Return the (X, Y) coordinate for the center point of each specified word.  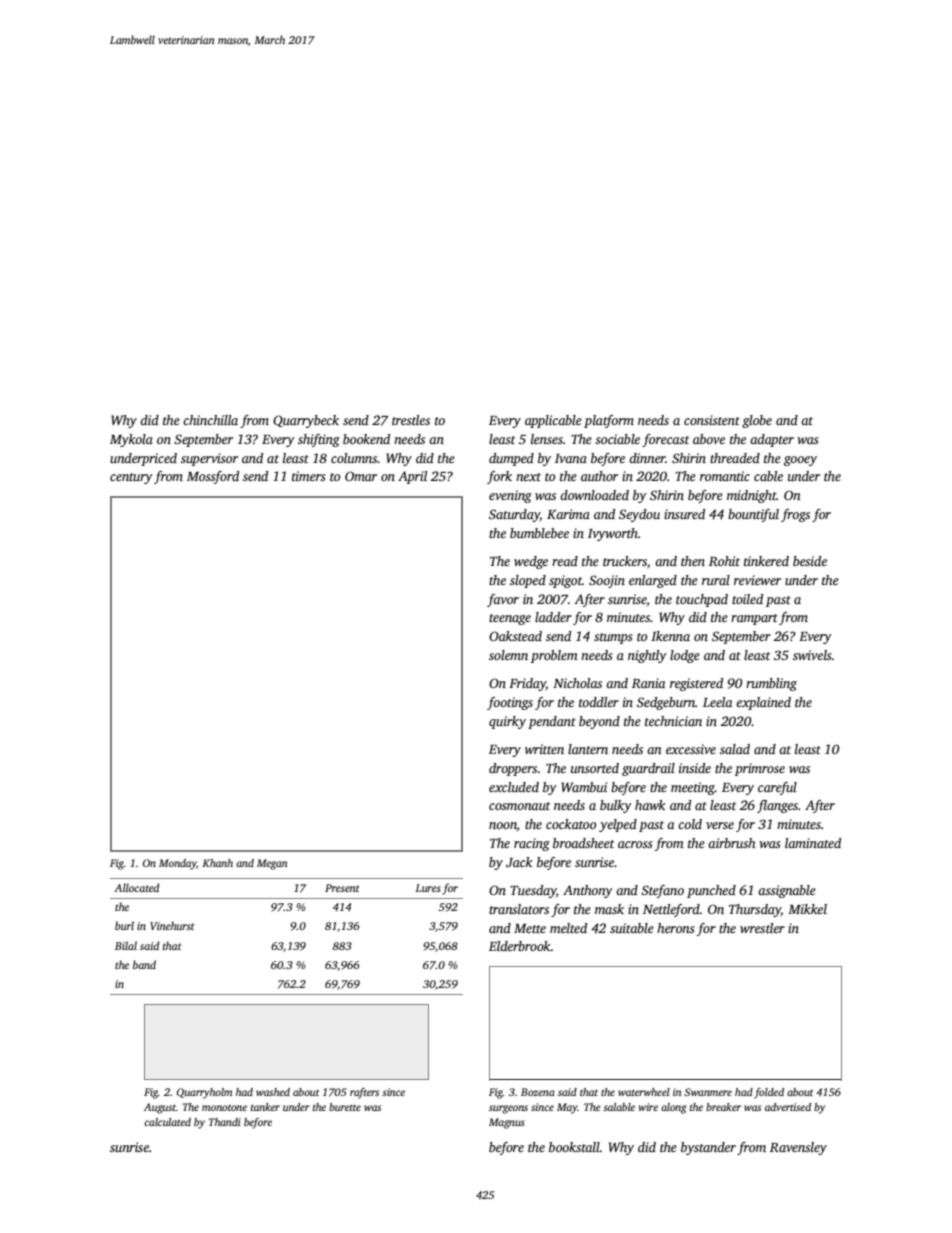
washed (273, 1092)
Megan (272, 864)
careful (777, 788)
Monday (178, 864)
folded (769, 1093)
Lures (428, 888)
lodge (685, 656)
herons (675, 928)
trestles (411, 420)
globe (757, 421)
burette (345, 1107)
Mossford (213, 477)
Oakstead (515, 636)
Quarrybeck (306, 421)
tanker (265, 1107)
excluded (514, 787)
